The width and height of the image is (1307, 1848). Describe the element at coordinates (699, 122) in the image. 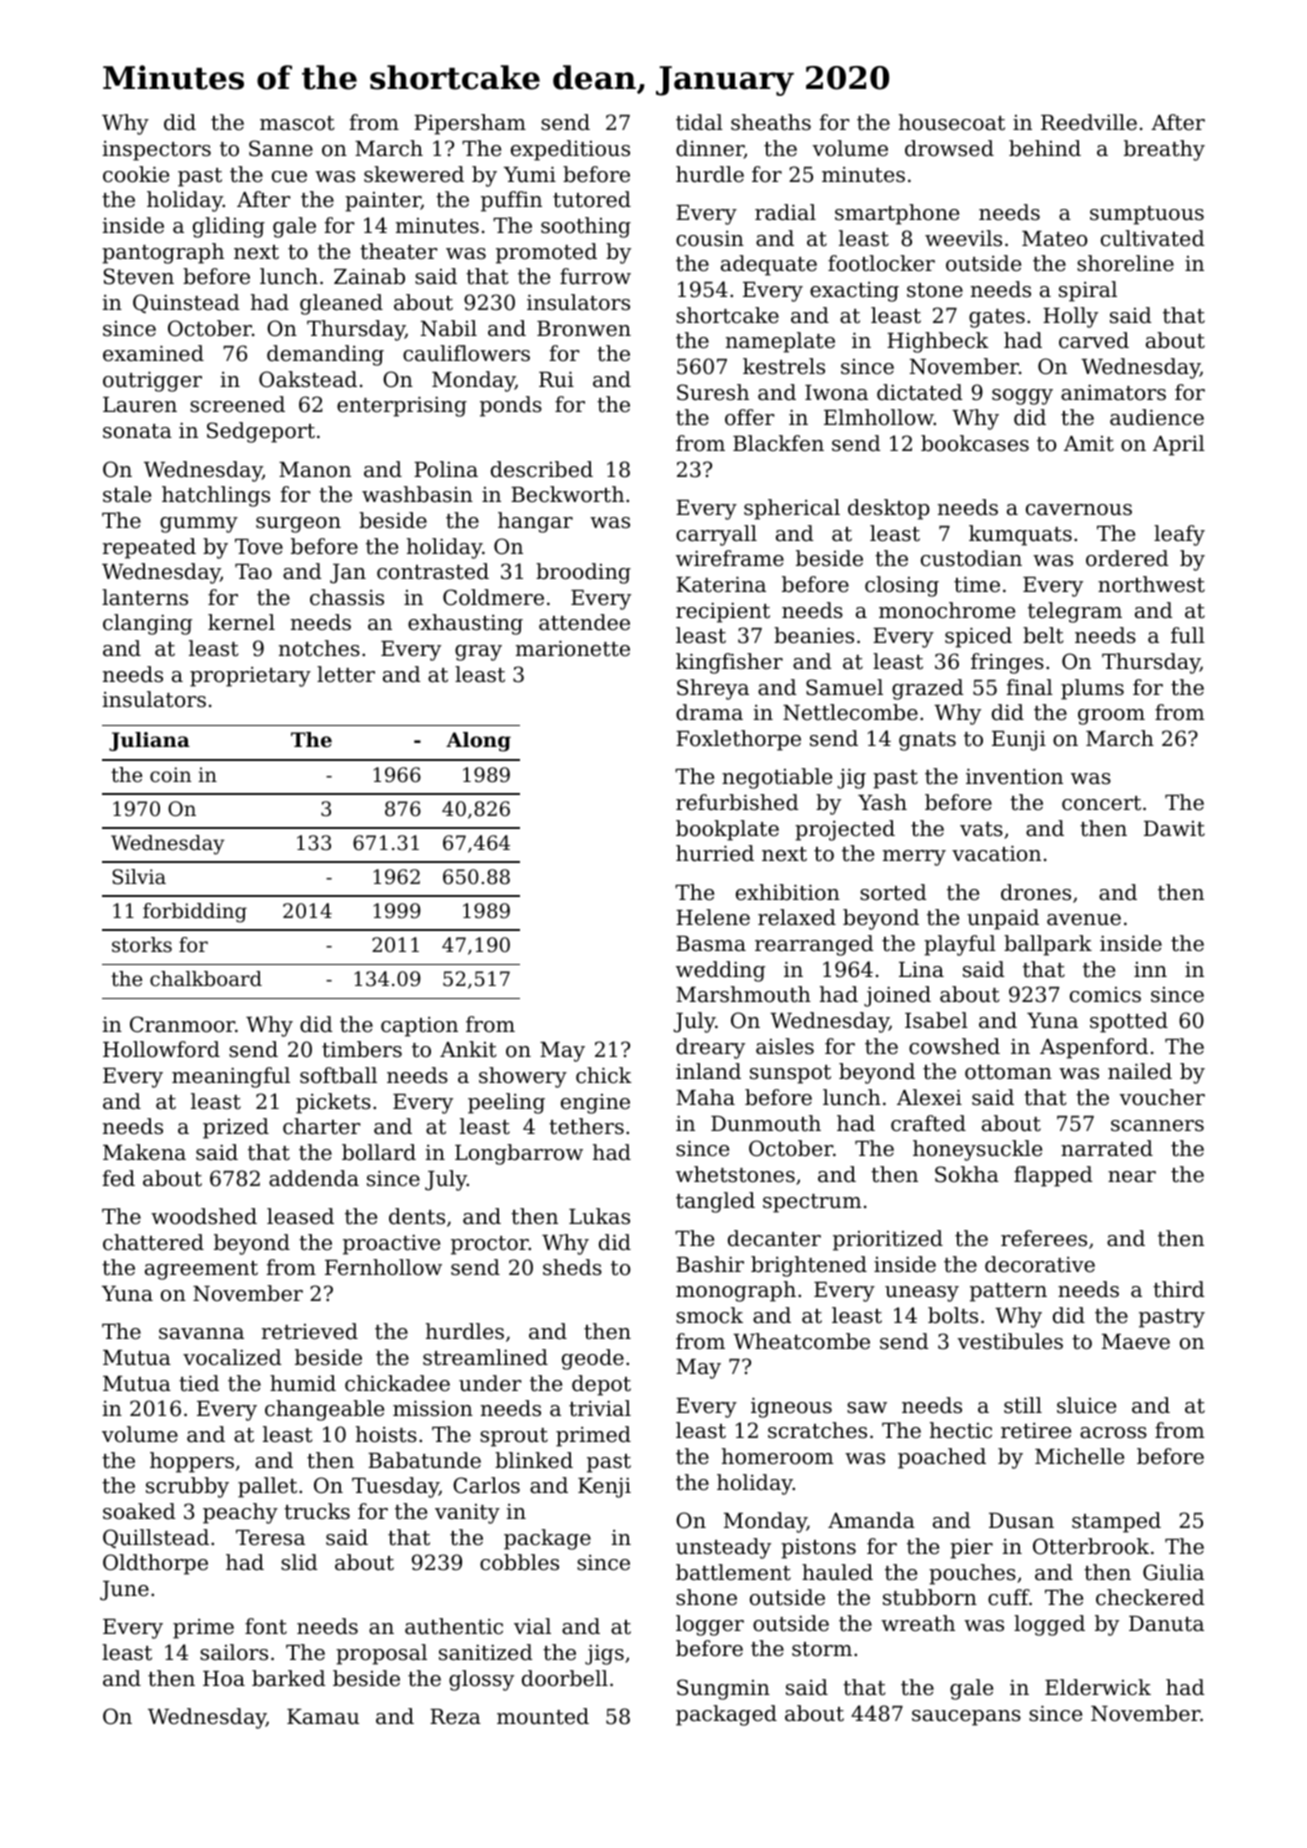

I see `tidal` at that location.
